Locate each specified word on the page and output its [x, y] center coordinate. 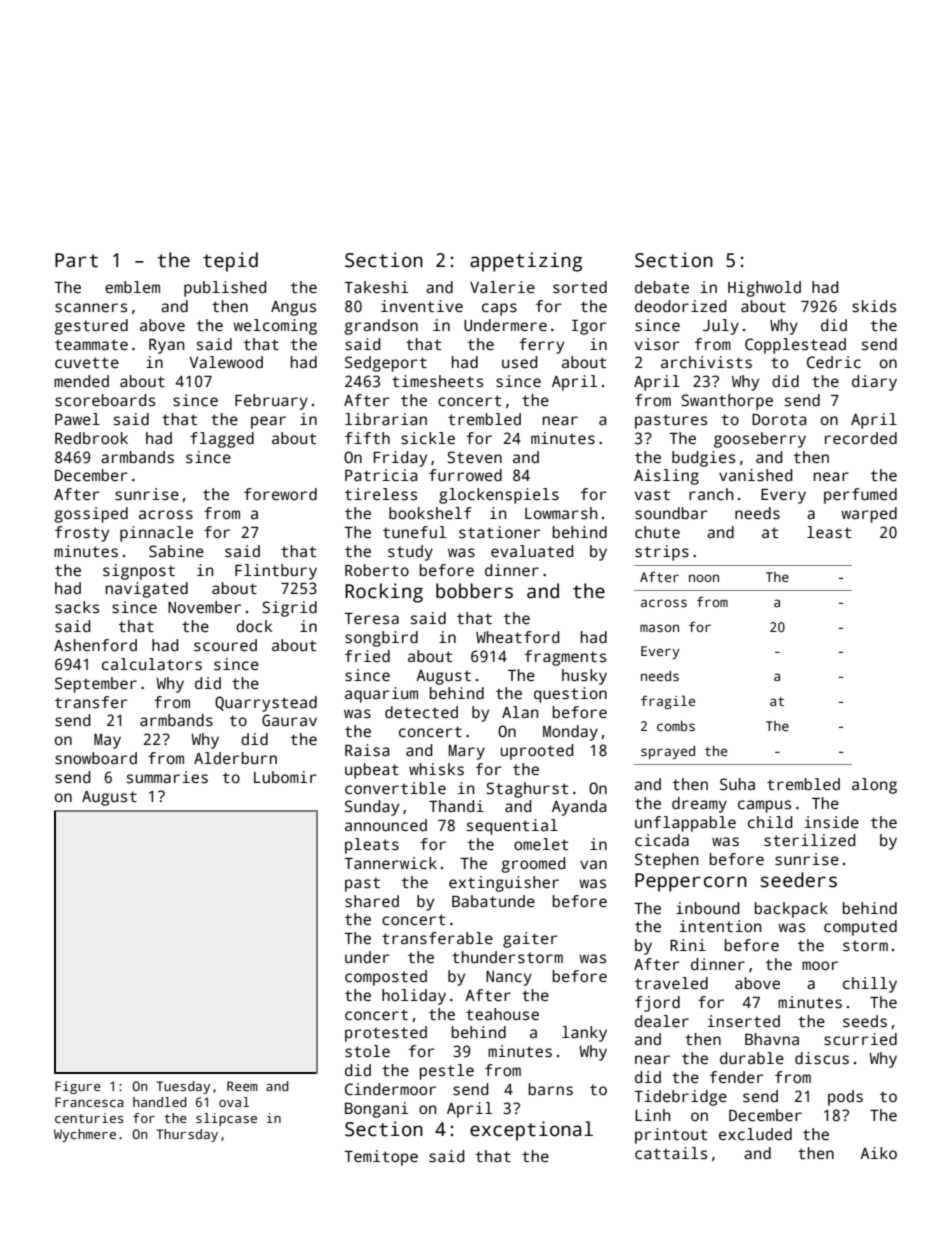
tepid [230, 262]
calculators [152, 664]
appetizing [526, 262]
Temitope [381, 1158]
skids [874, 306]
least [829, 532]
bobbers [474, 591]
